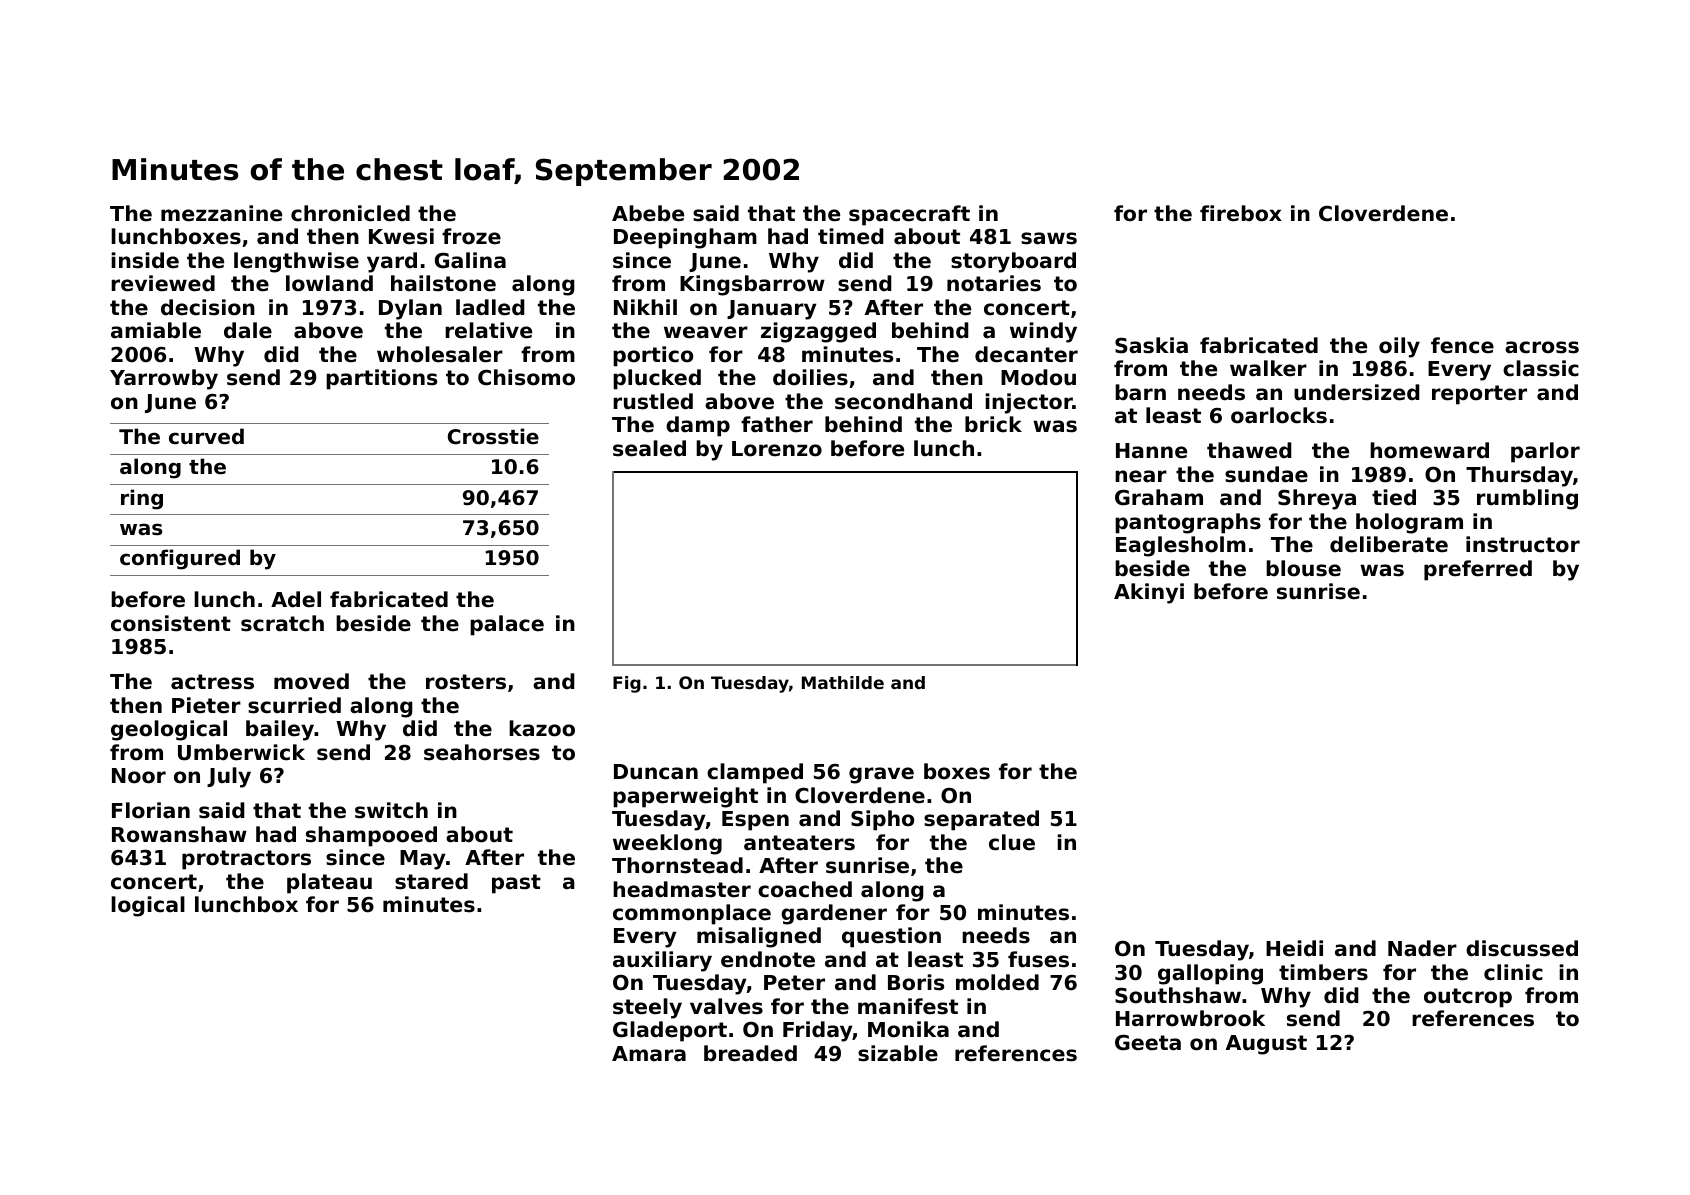 This image has width=1690, height=1195. What do you see at coordinates (282, 623) in the image?
I see `scratch` at bounding box center [282, 623].
